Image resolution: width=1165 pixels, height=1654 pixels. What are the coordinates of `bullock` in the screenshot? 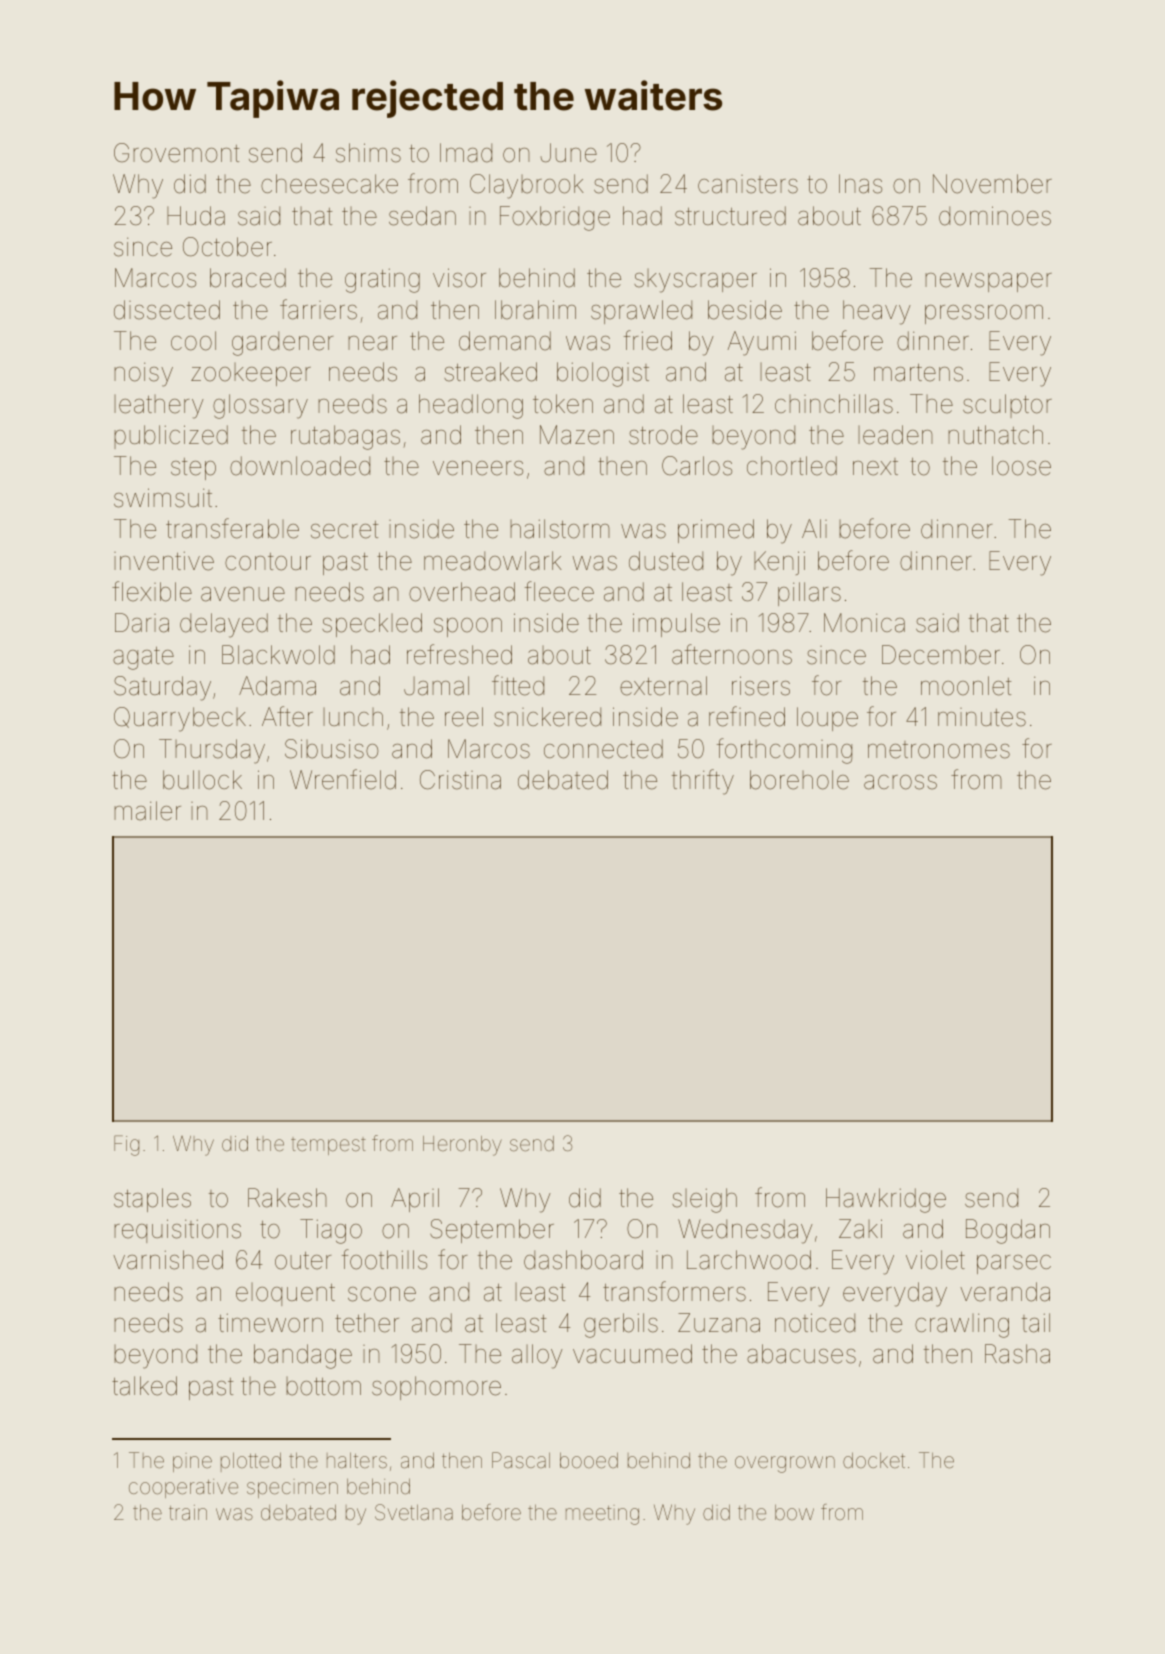 It's located at (202, 780).
